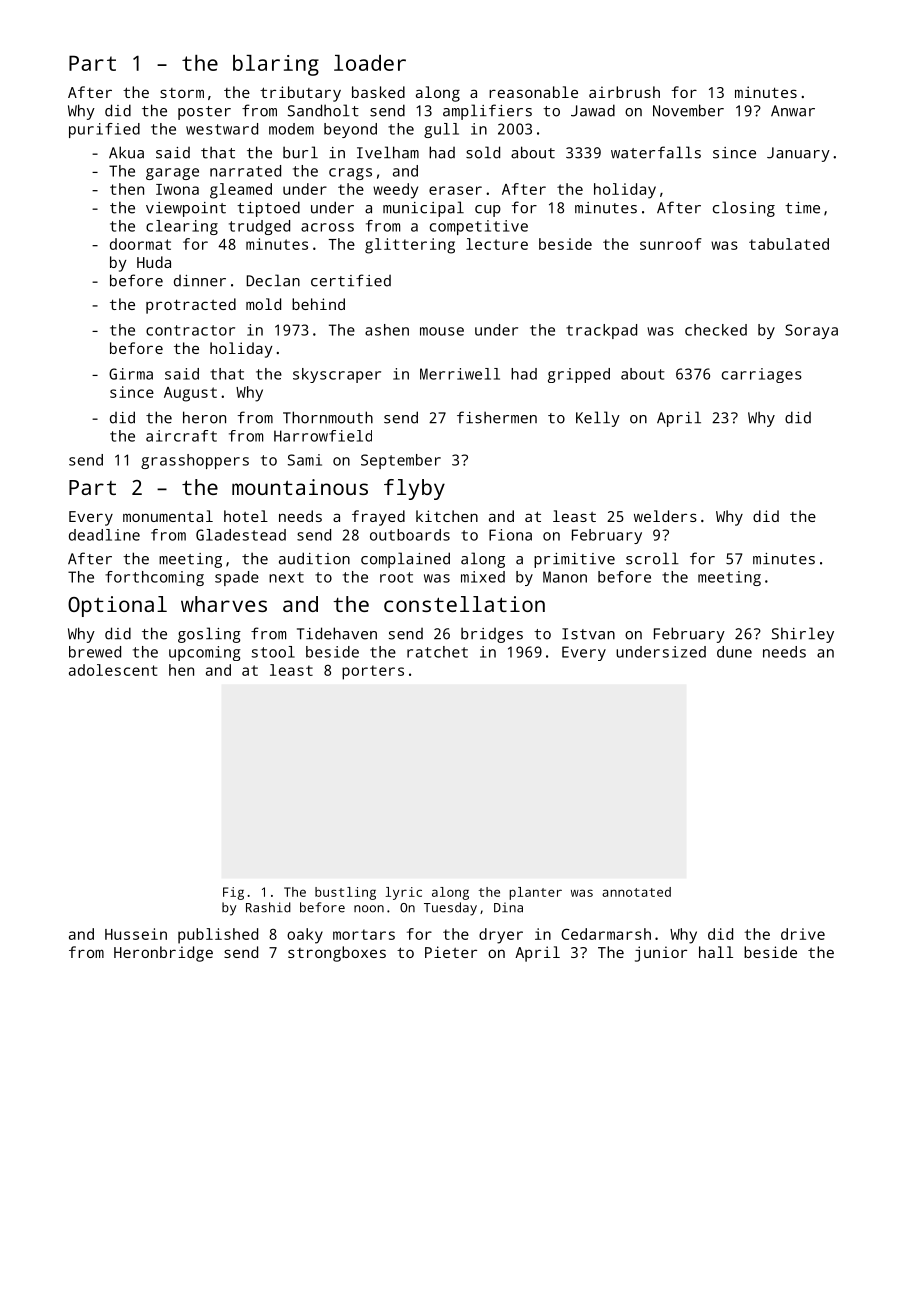  What do you see at coordinates (671, 244) in the screenshot?
I see `sunroof` at bounding box center [671, 244].
